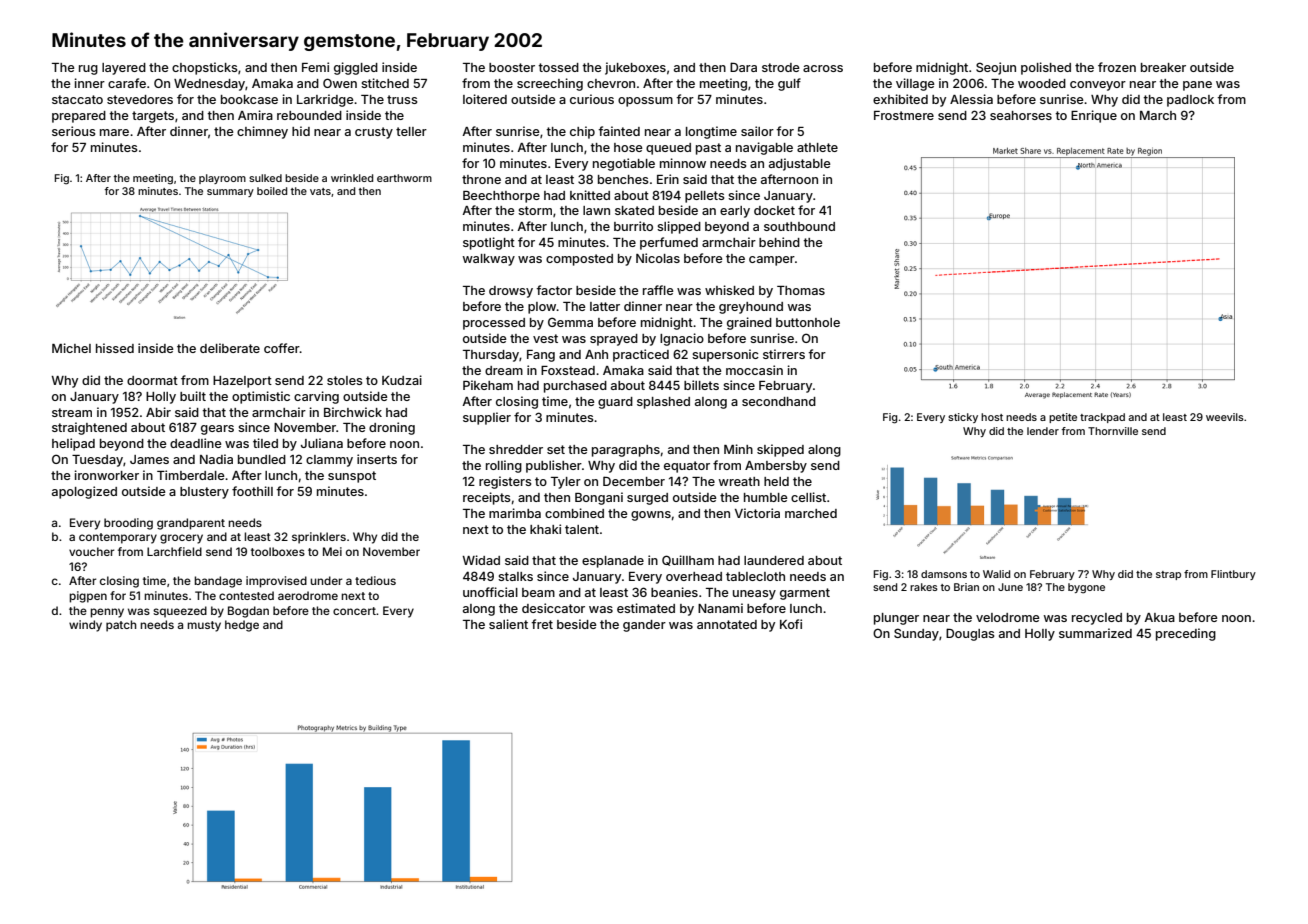 This screenshot has height=924, width=1308. I want to click on paragraphs, so click(626, 451).
